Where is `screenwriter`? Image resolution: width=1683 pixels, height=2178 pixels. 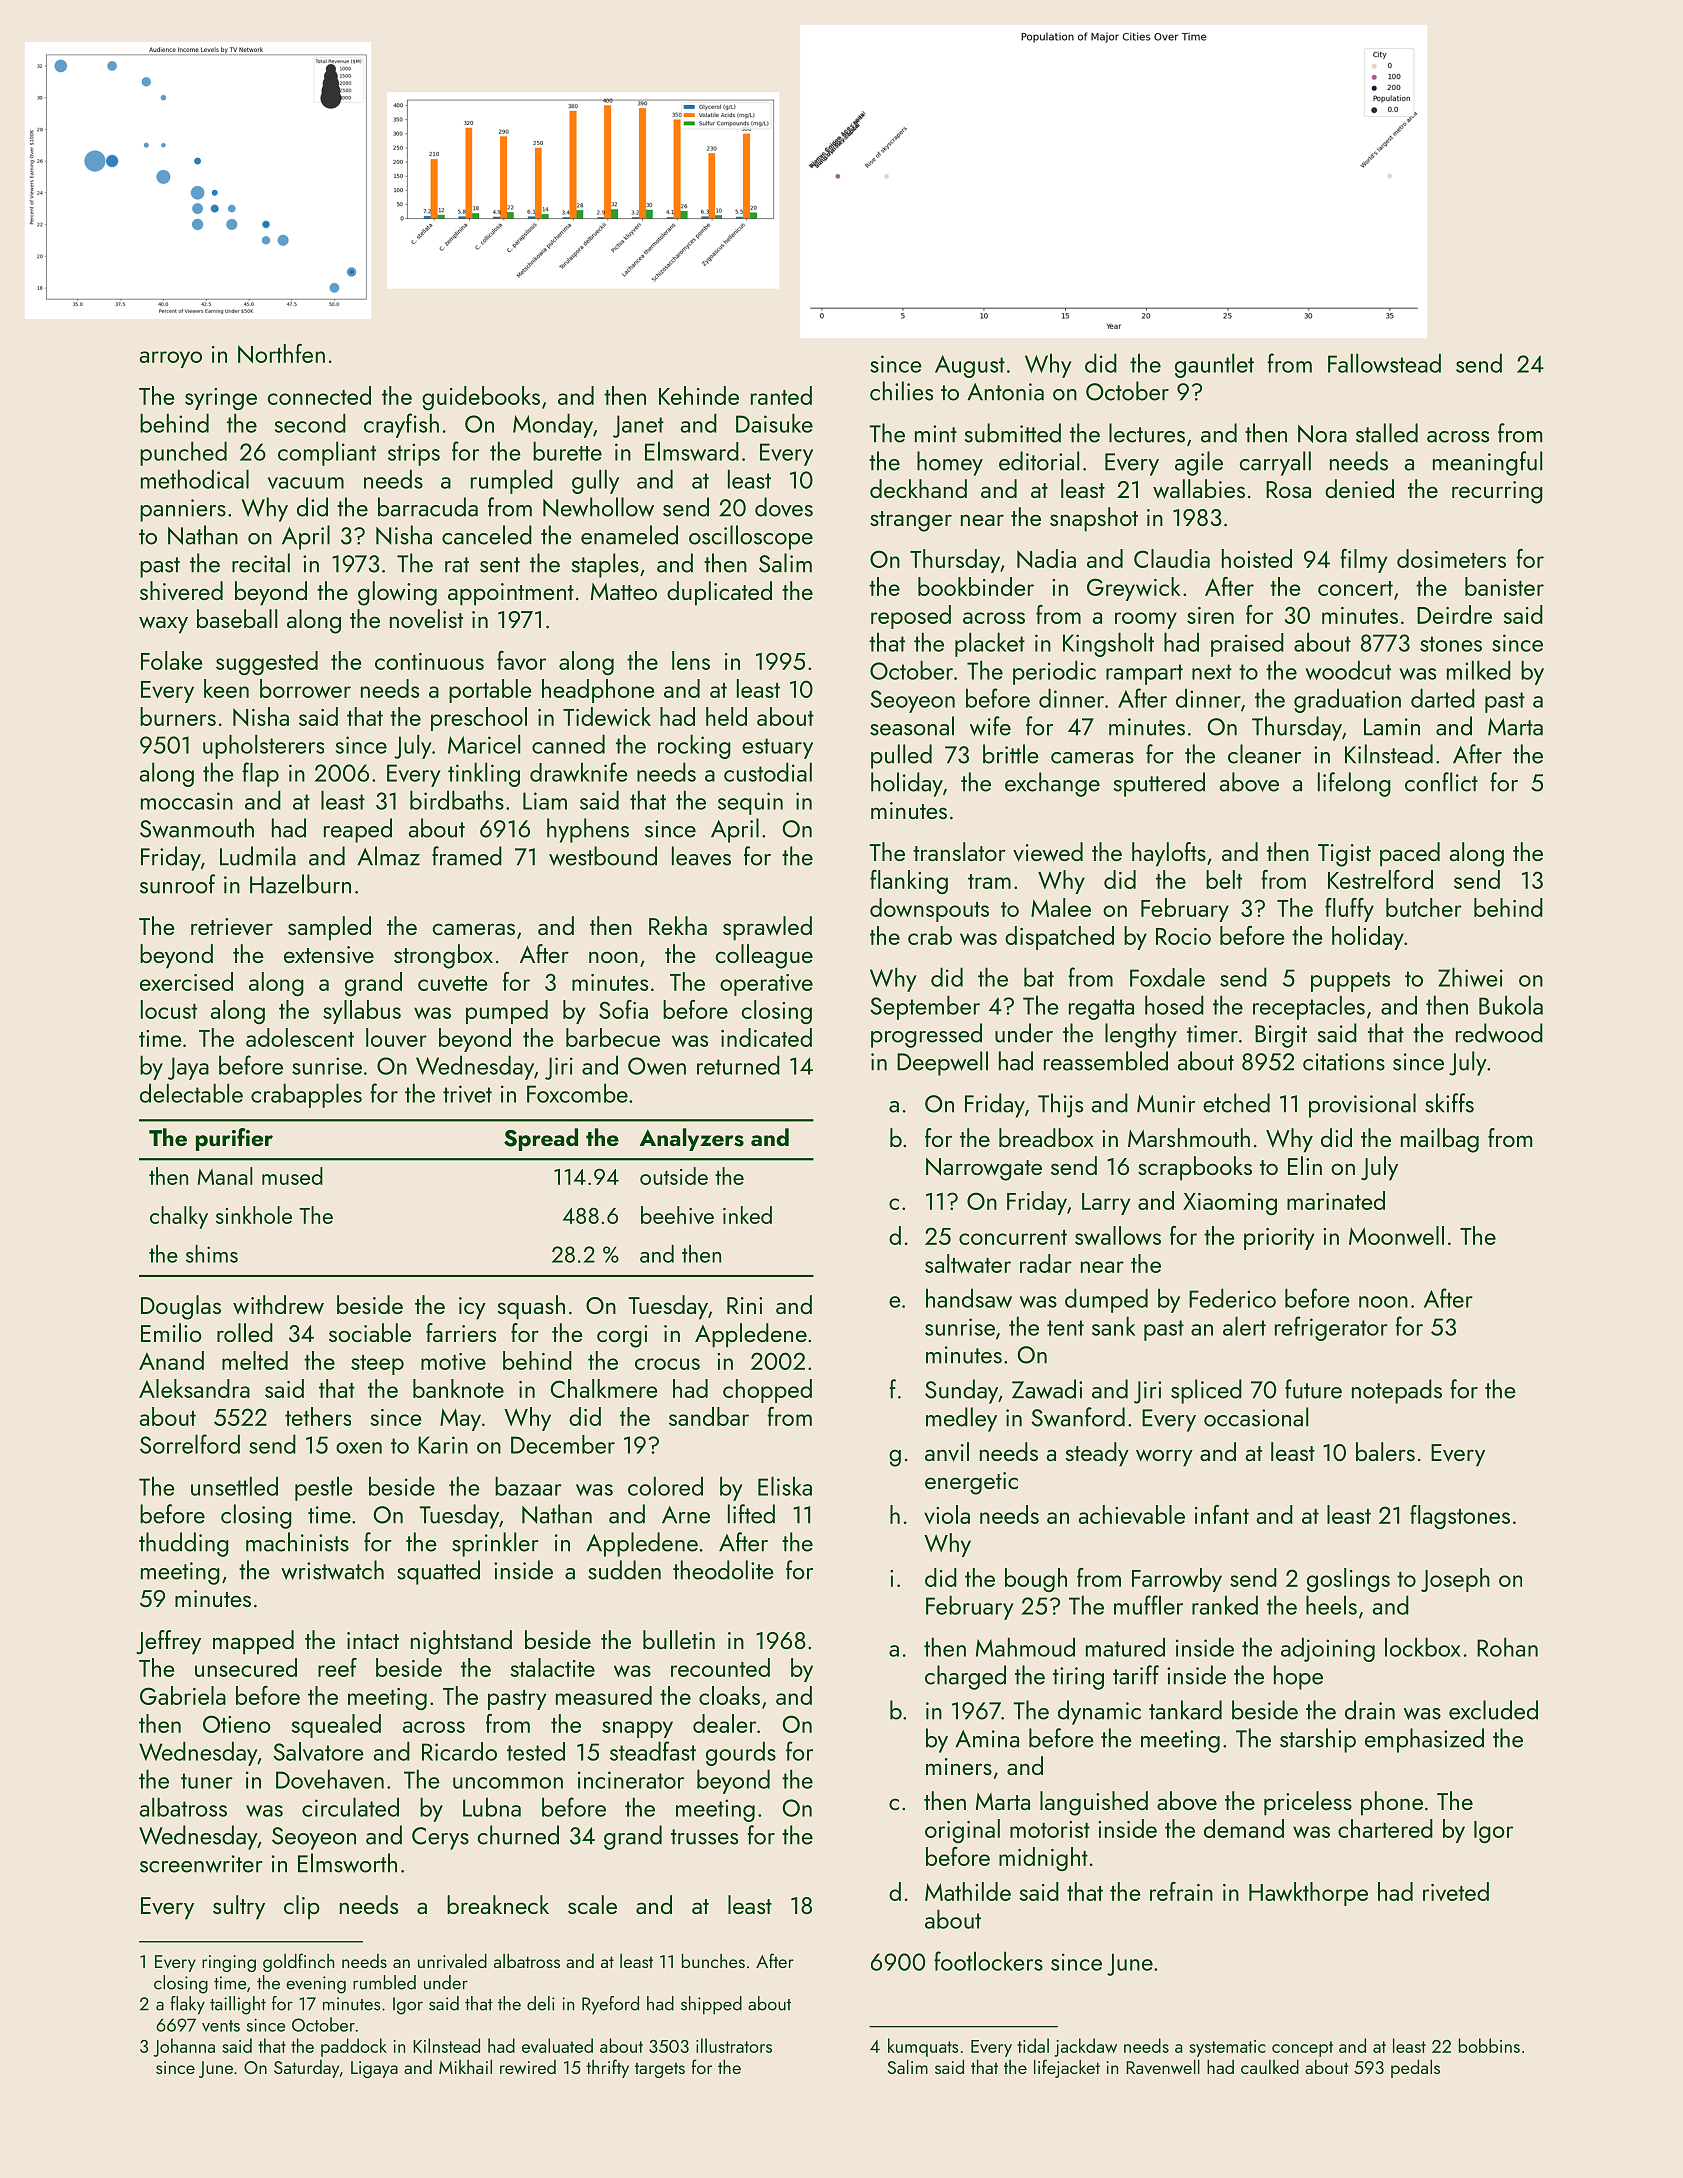
screenwriter is located at coordinates (201, 1864).
